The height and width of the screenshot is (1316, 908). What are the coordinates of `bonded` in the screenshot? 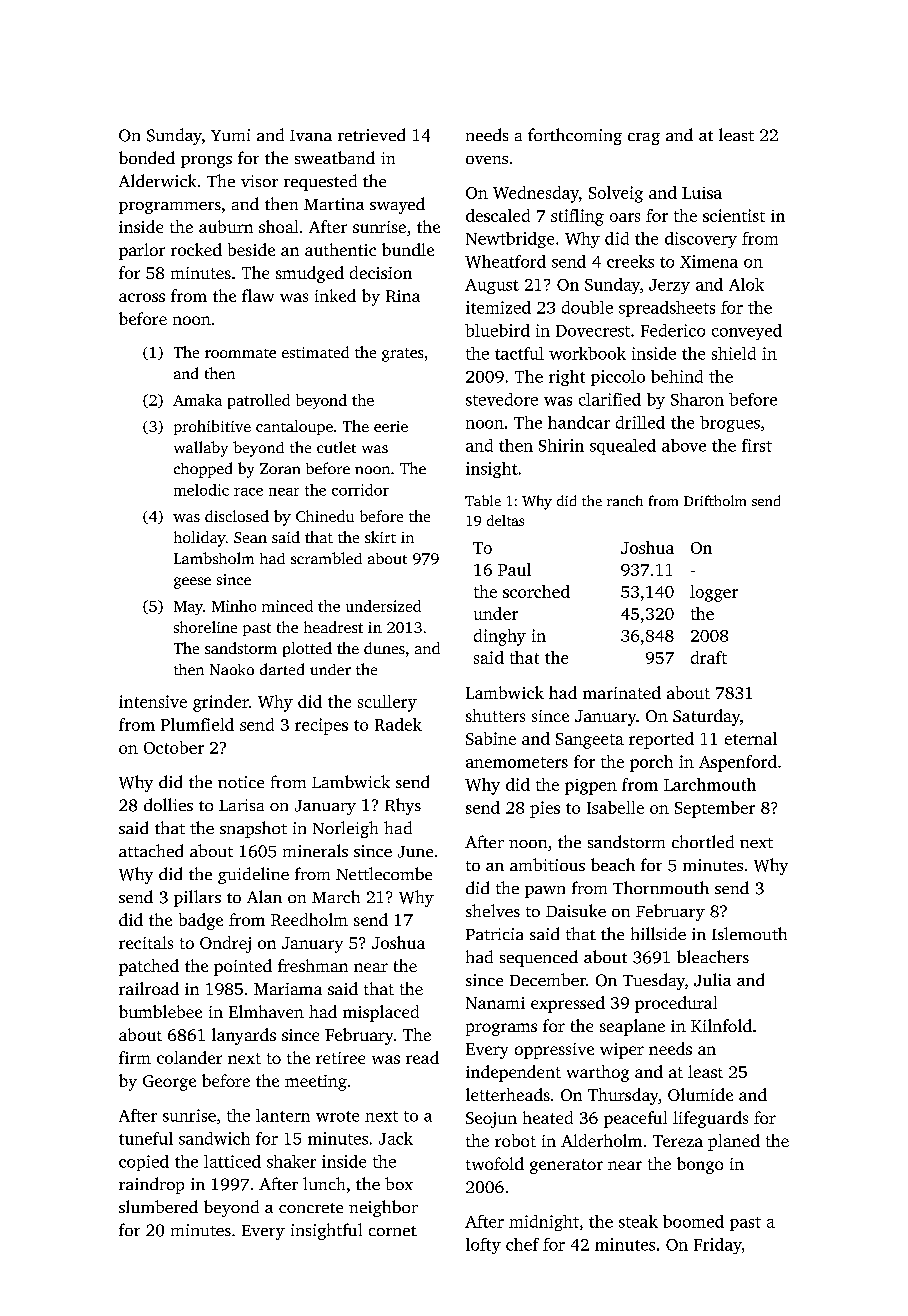 It's located at (147, 157).
